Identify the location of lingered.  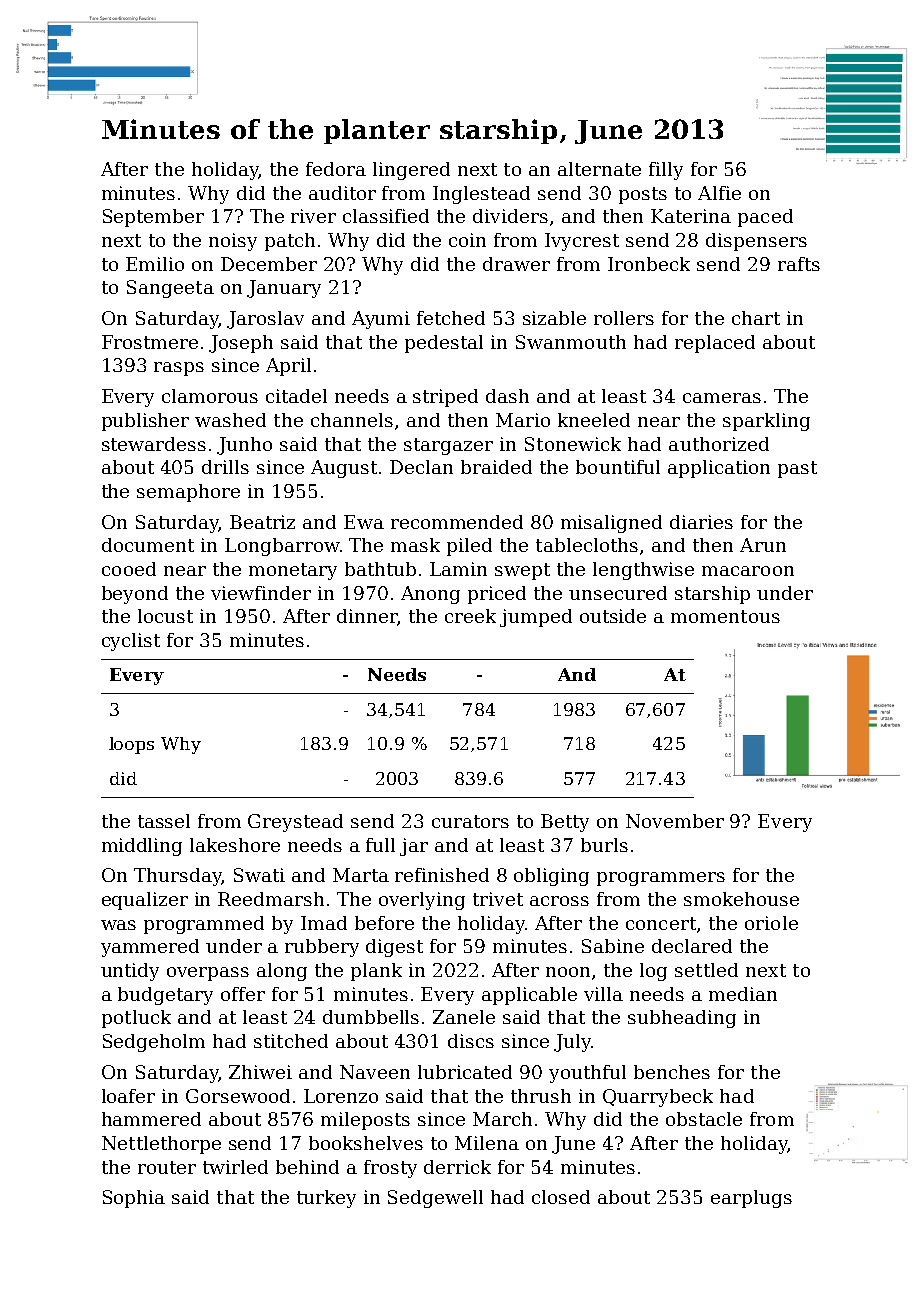
(411, 171).
